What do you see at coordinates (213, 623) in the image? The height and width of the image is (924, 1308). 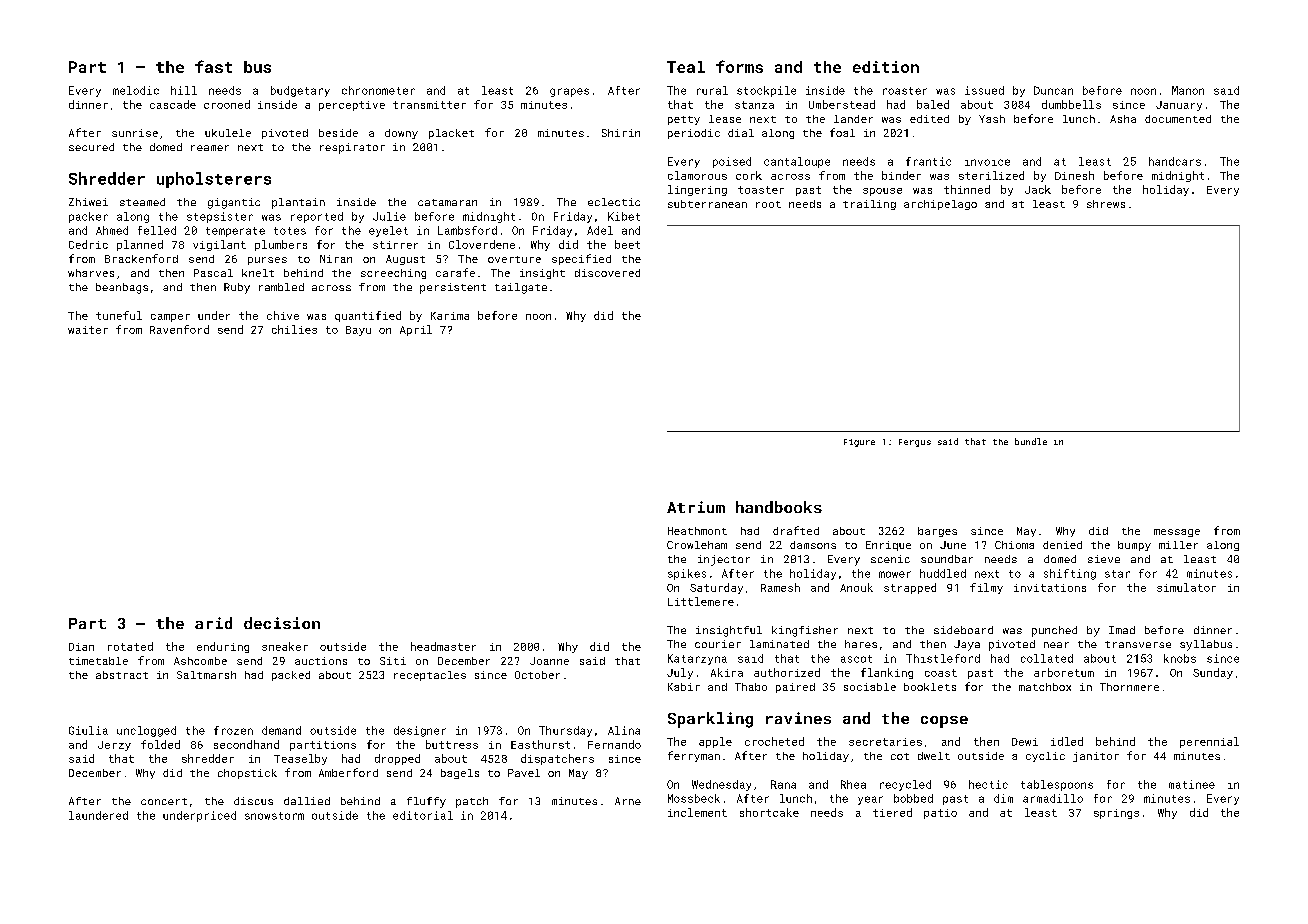 I see `arid` at bounding box center [213, 623].
